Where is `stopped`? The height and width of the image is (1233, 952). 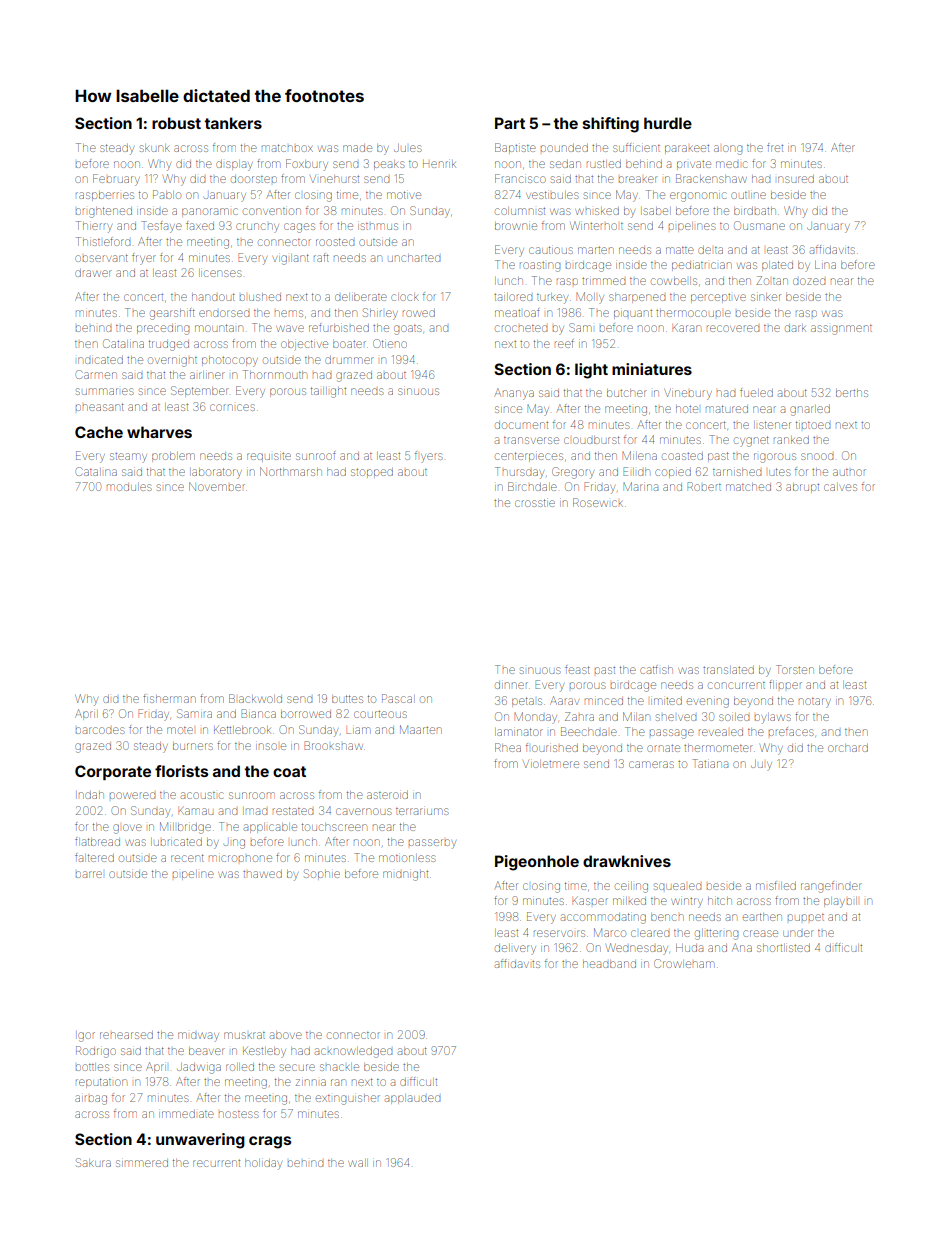 stopped is located at coordinates (372, 472).
